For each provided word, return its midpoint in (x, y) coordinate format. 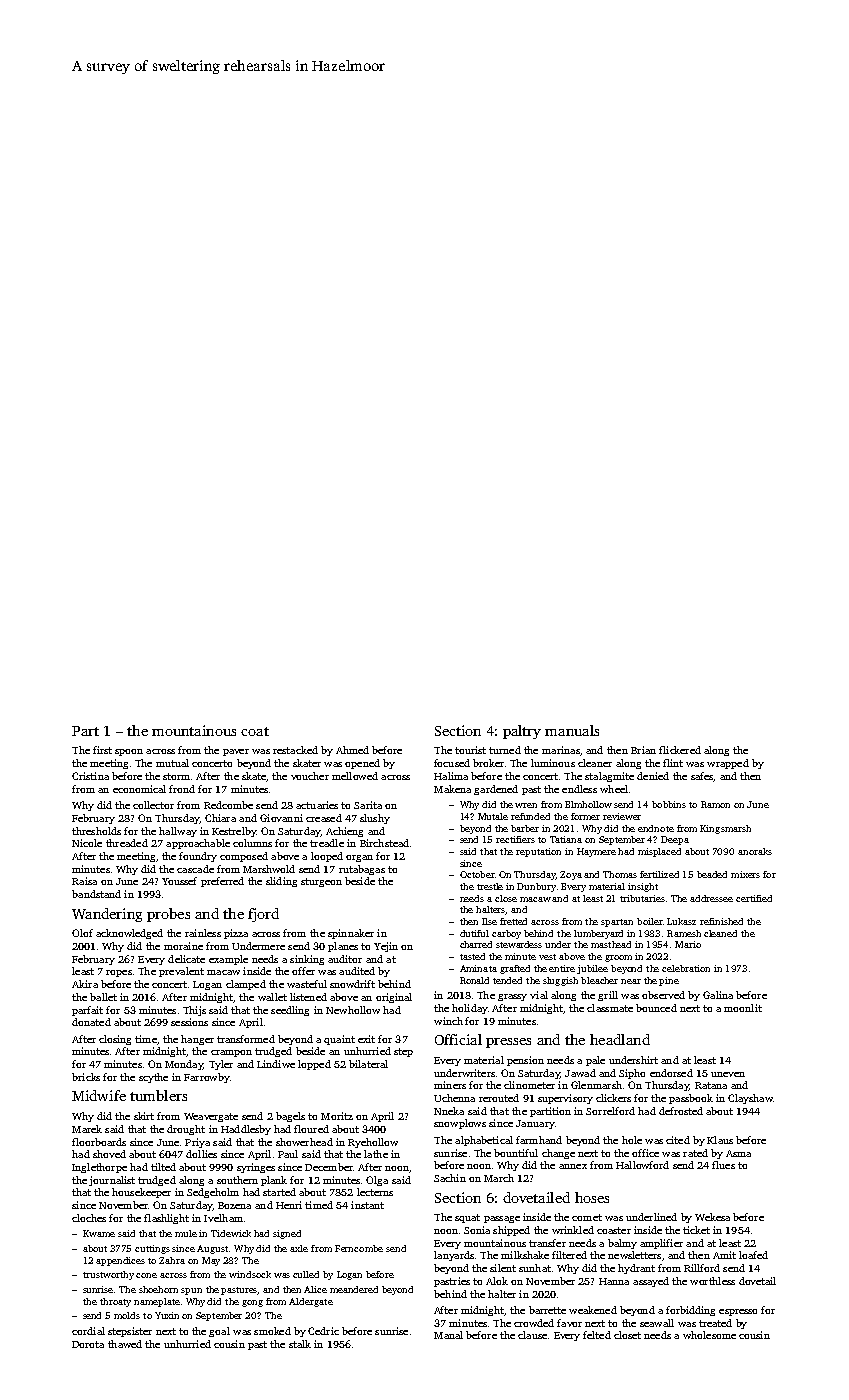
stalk (300, 1344)
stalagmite (609, 777)
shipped (511, 1231)
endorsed (671, 1073)
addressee (711, 898)
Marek (87, 1129)
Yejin (386, 947)
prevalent (181, 972)
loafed (753, 1255)
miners (450, 1085)
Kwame (99, 1233)
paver (236, 752)
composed (244, 857)
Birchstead (384, 843)
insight (643, 887)
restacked (295, 750)
